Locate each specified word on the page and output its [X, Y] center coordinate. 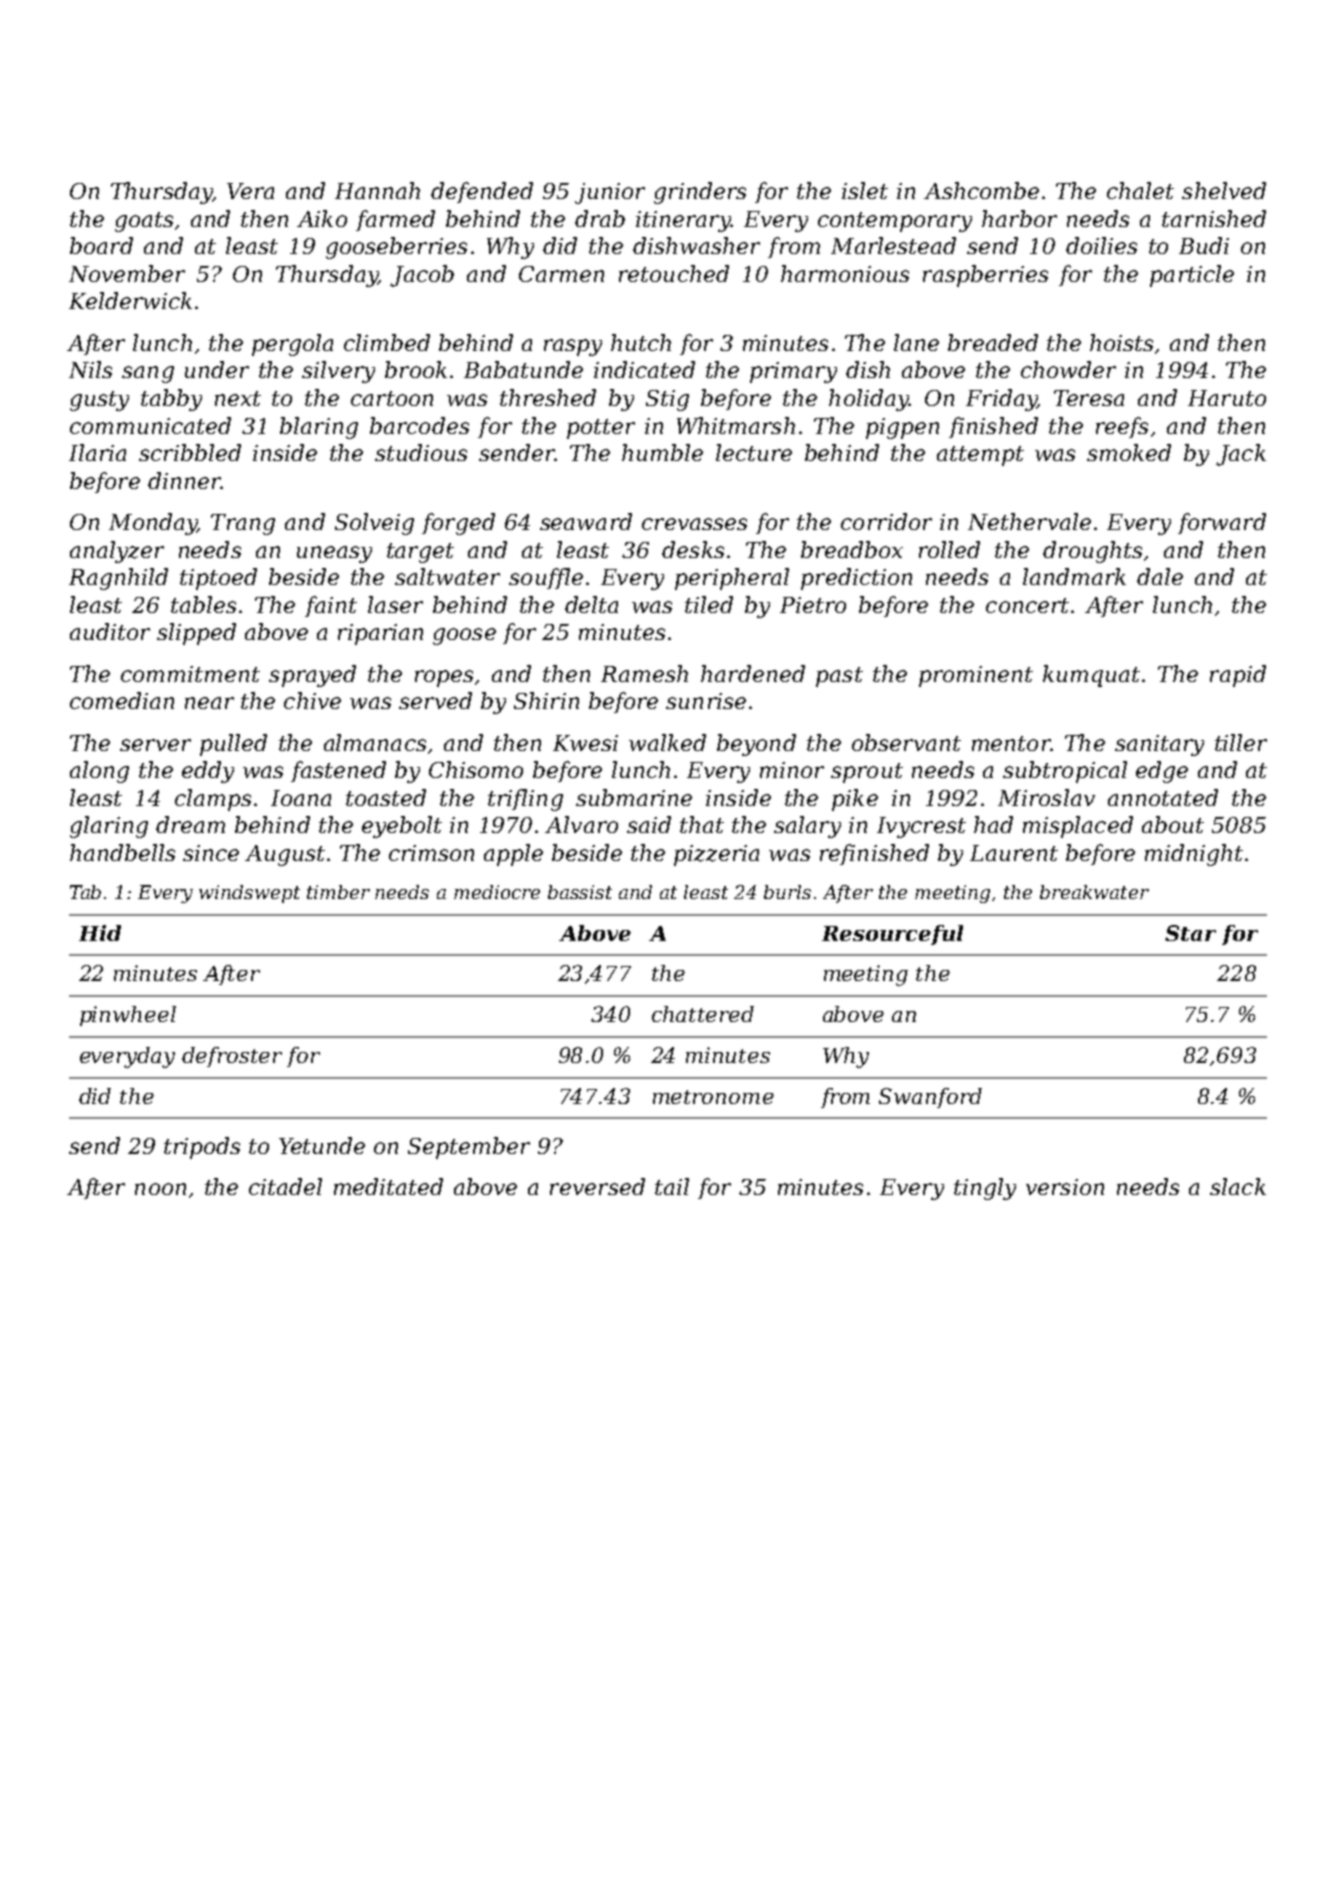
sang [148, 374]
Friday [1001, 400]
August [285, 855]
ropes [444, 678]
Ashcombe [981, 190]
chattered [703, 1014]
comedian [122, 700]
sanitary [1159, 745]
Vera [250, 191]
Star [1190, 933]
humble [662, 452]
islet [865, 190]
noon [160, 1189]
